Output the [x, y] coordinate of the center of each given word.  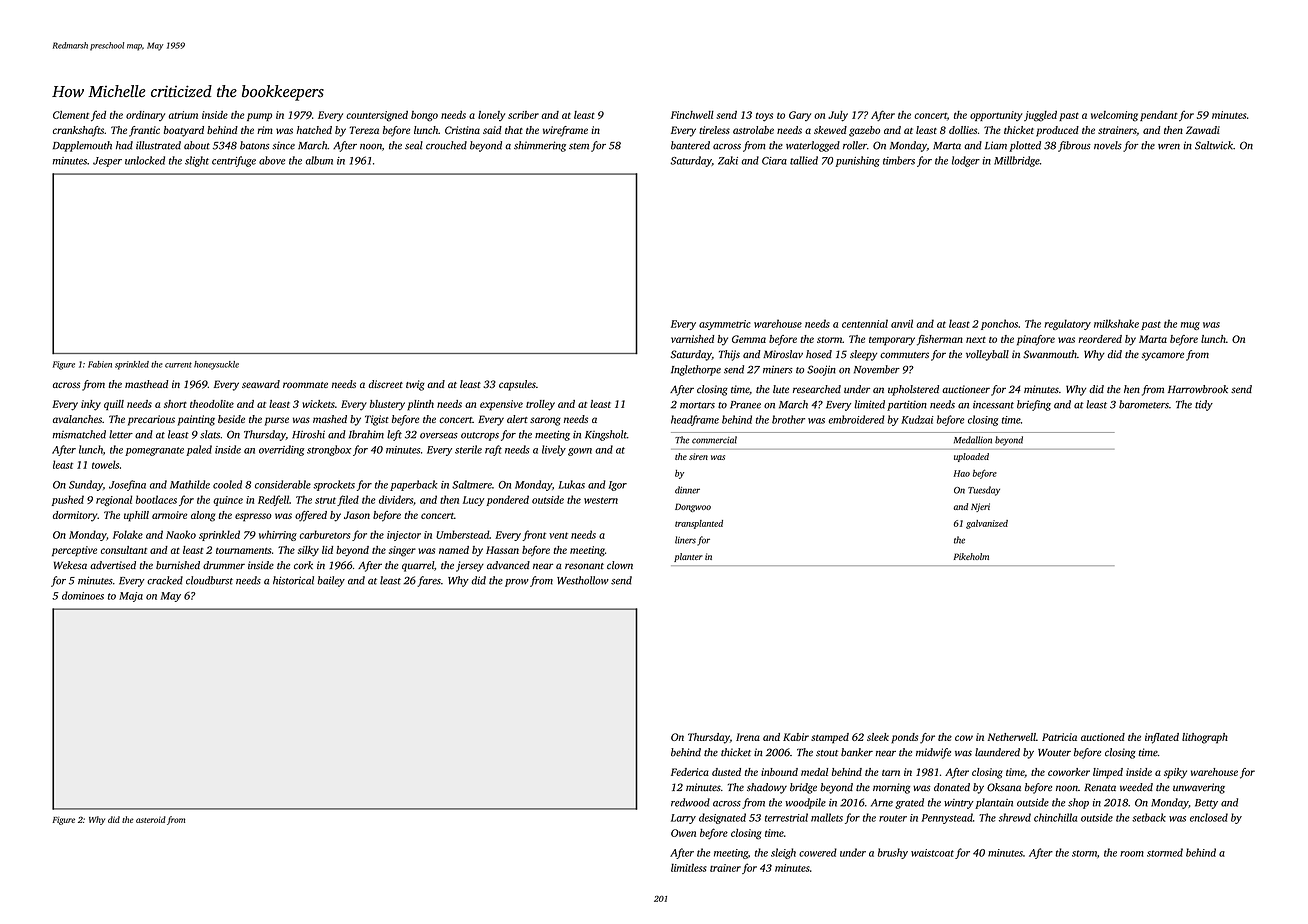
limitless [689, 867]
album [319, 160]
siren [698, 456]
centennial [865, 323]
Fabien [100, 364]
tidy [1204, 405]
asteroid [151, 819]
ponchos [999, 324]
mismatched [79, 434]
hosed [819, 354]
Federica [690, 772]
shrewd [1015, 817]
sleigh [783, 853]
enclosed [1209, 817]
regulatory [1068, 324]
